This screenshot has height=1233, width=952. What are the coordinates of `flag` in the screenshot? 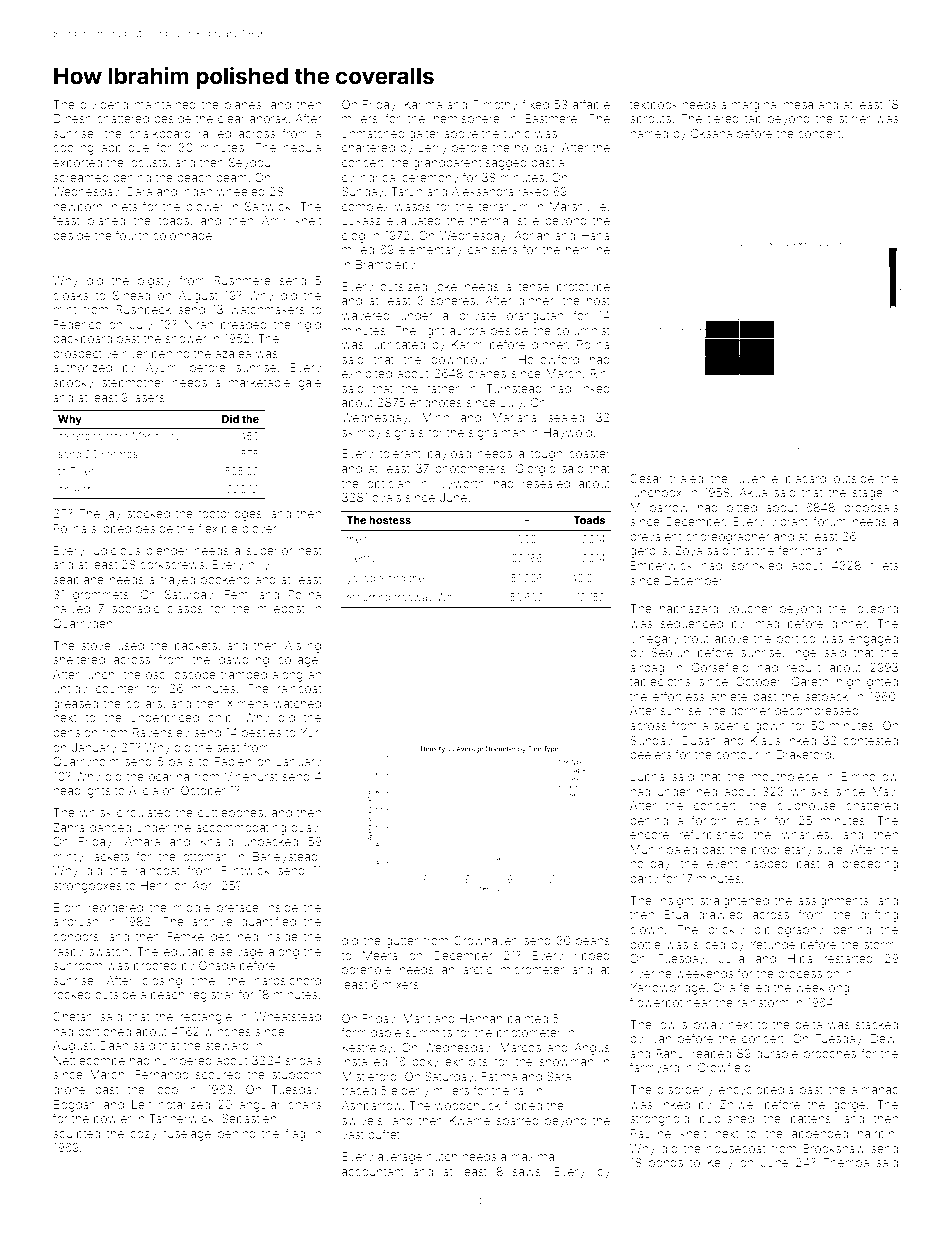 It's located at (295, 1134).
